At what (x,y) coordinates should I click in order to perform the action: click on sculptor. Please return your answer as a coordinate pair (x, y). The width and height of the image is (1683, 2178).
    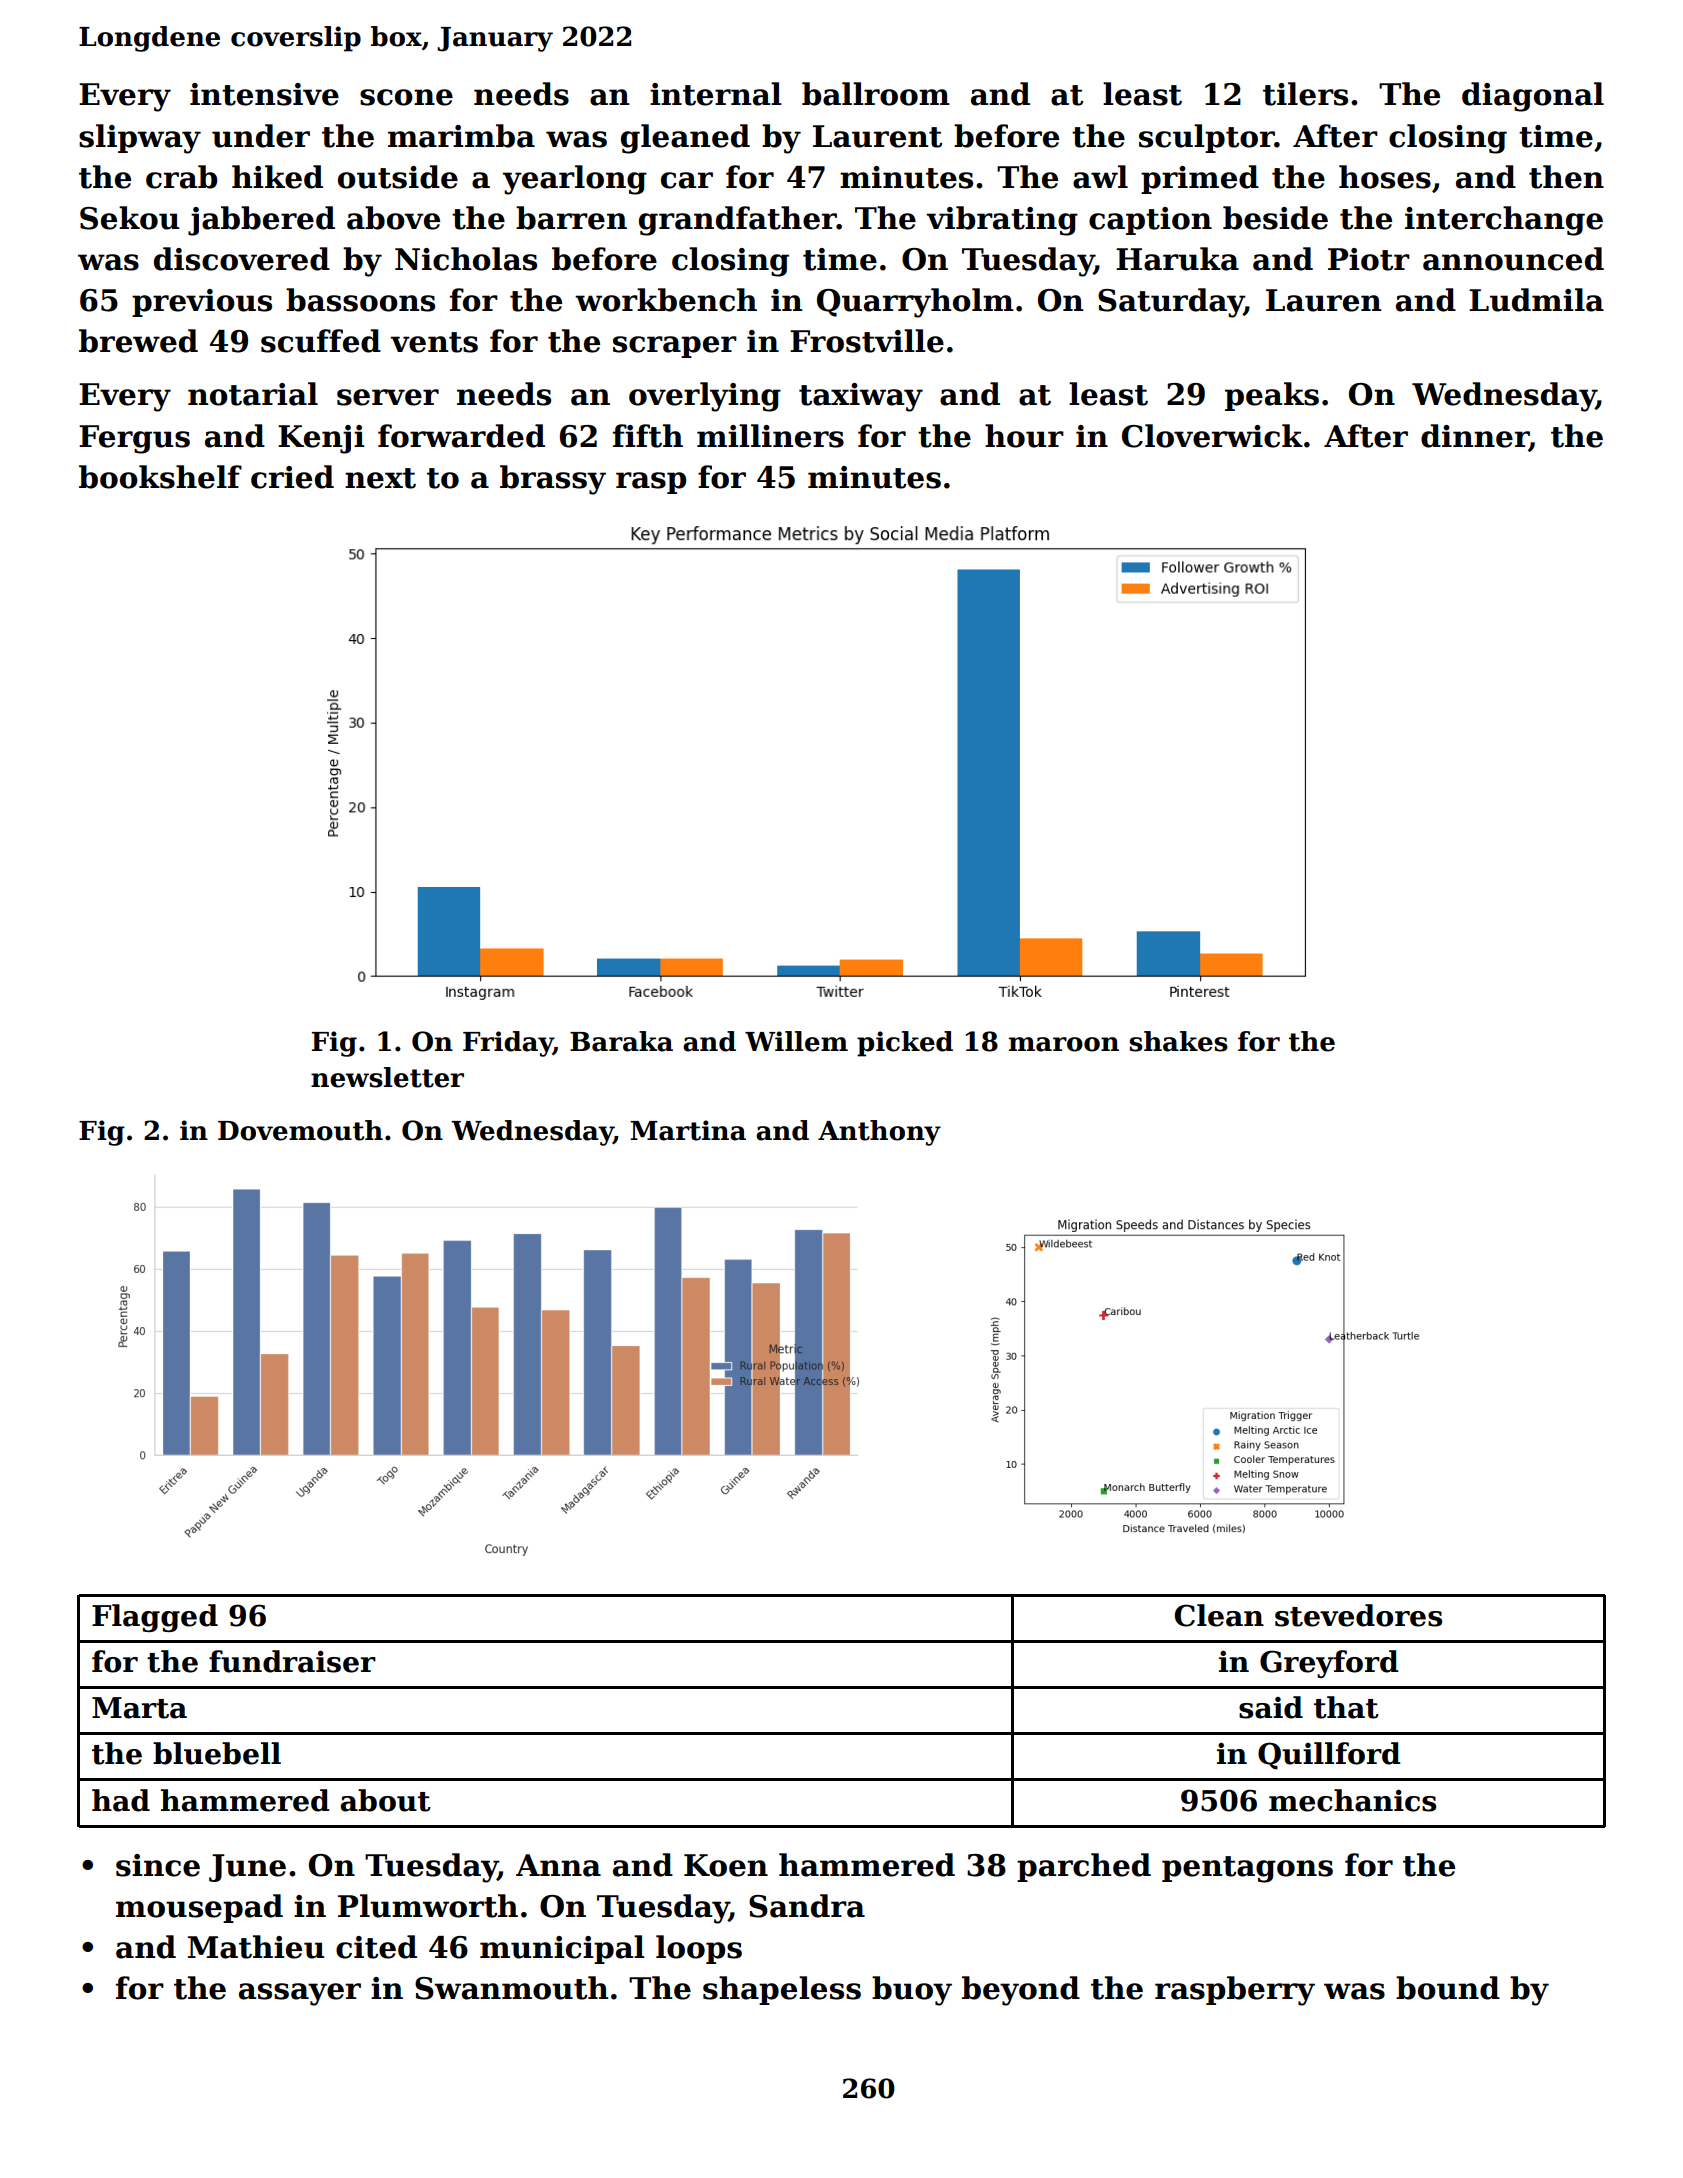
    Looking at the image, I should click on (1207, 138).
